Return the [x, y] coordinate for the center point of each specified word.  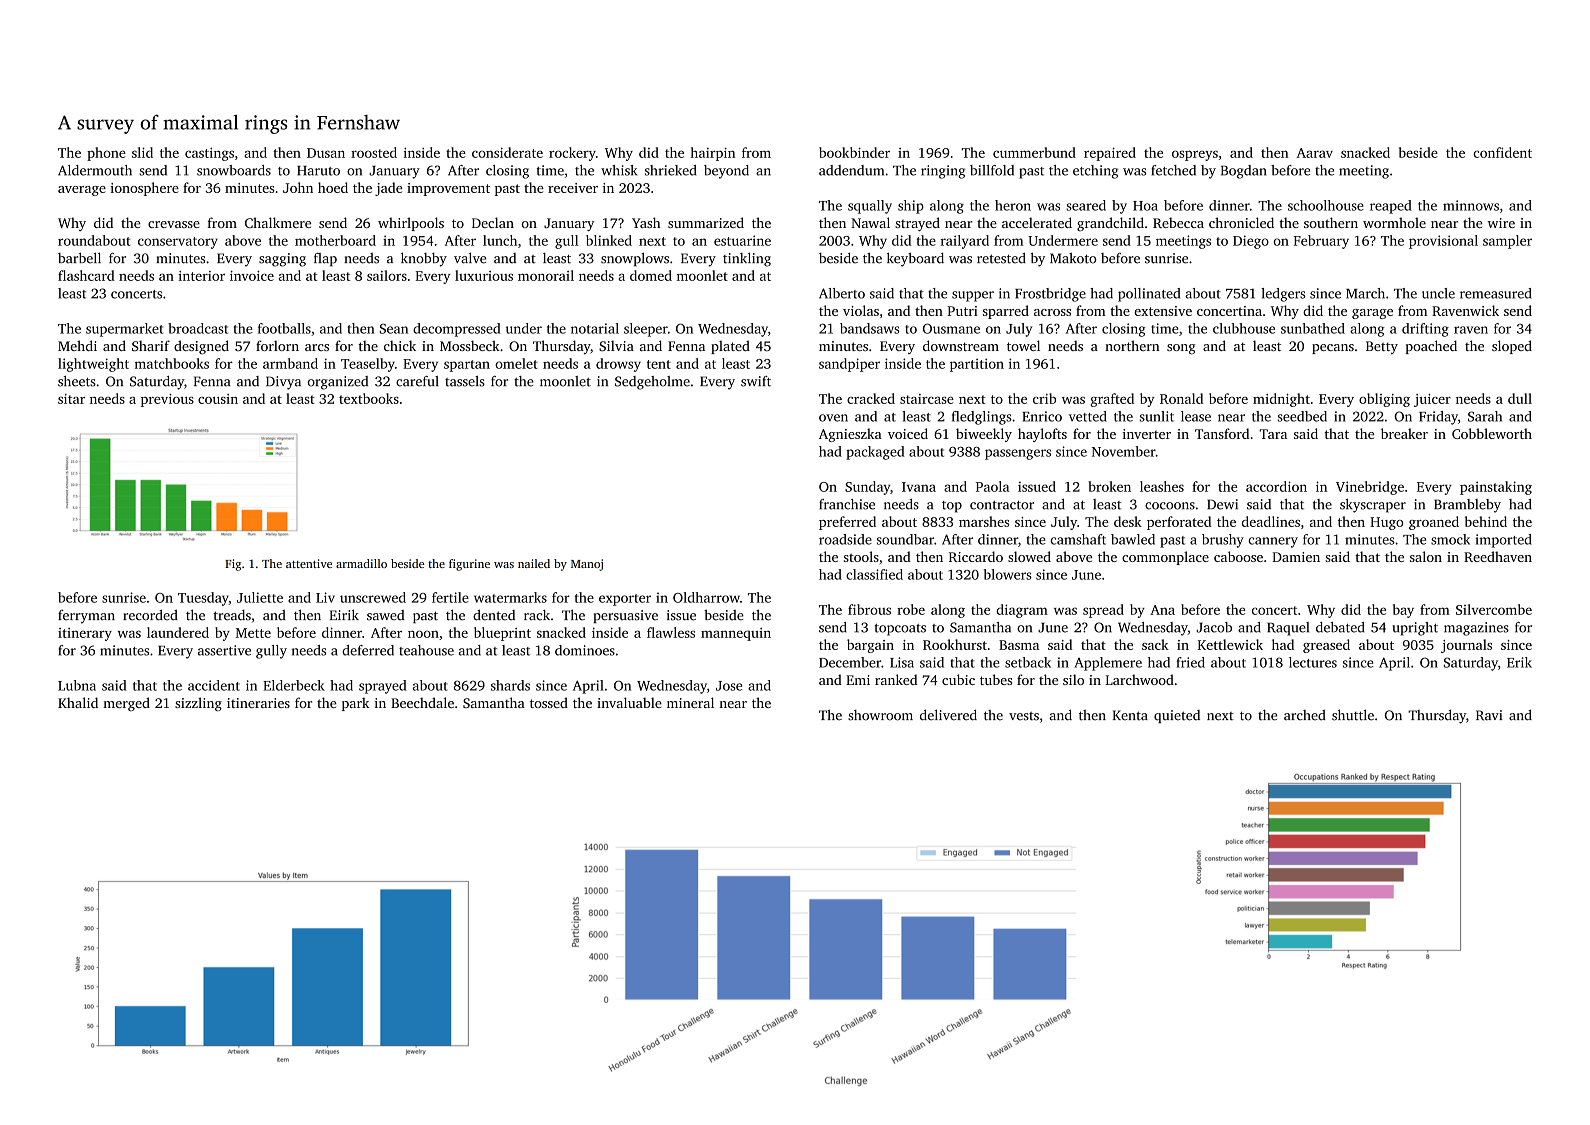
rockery [572, 154]
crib [1044, 398]
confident [1502, 152]
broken [1109, 486]
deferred [368, 650]
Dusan [326, 153]
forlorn [277, 345]
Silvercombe [1494, 609]
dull [1520, 398]
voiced [908, 433]
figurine [469, 565]
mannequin [736, 634]
